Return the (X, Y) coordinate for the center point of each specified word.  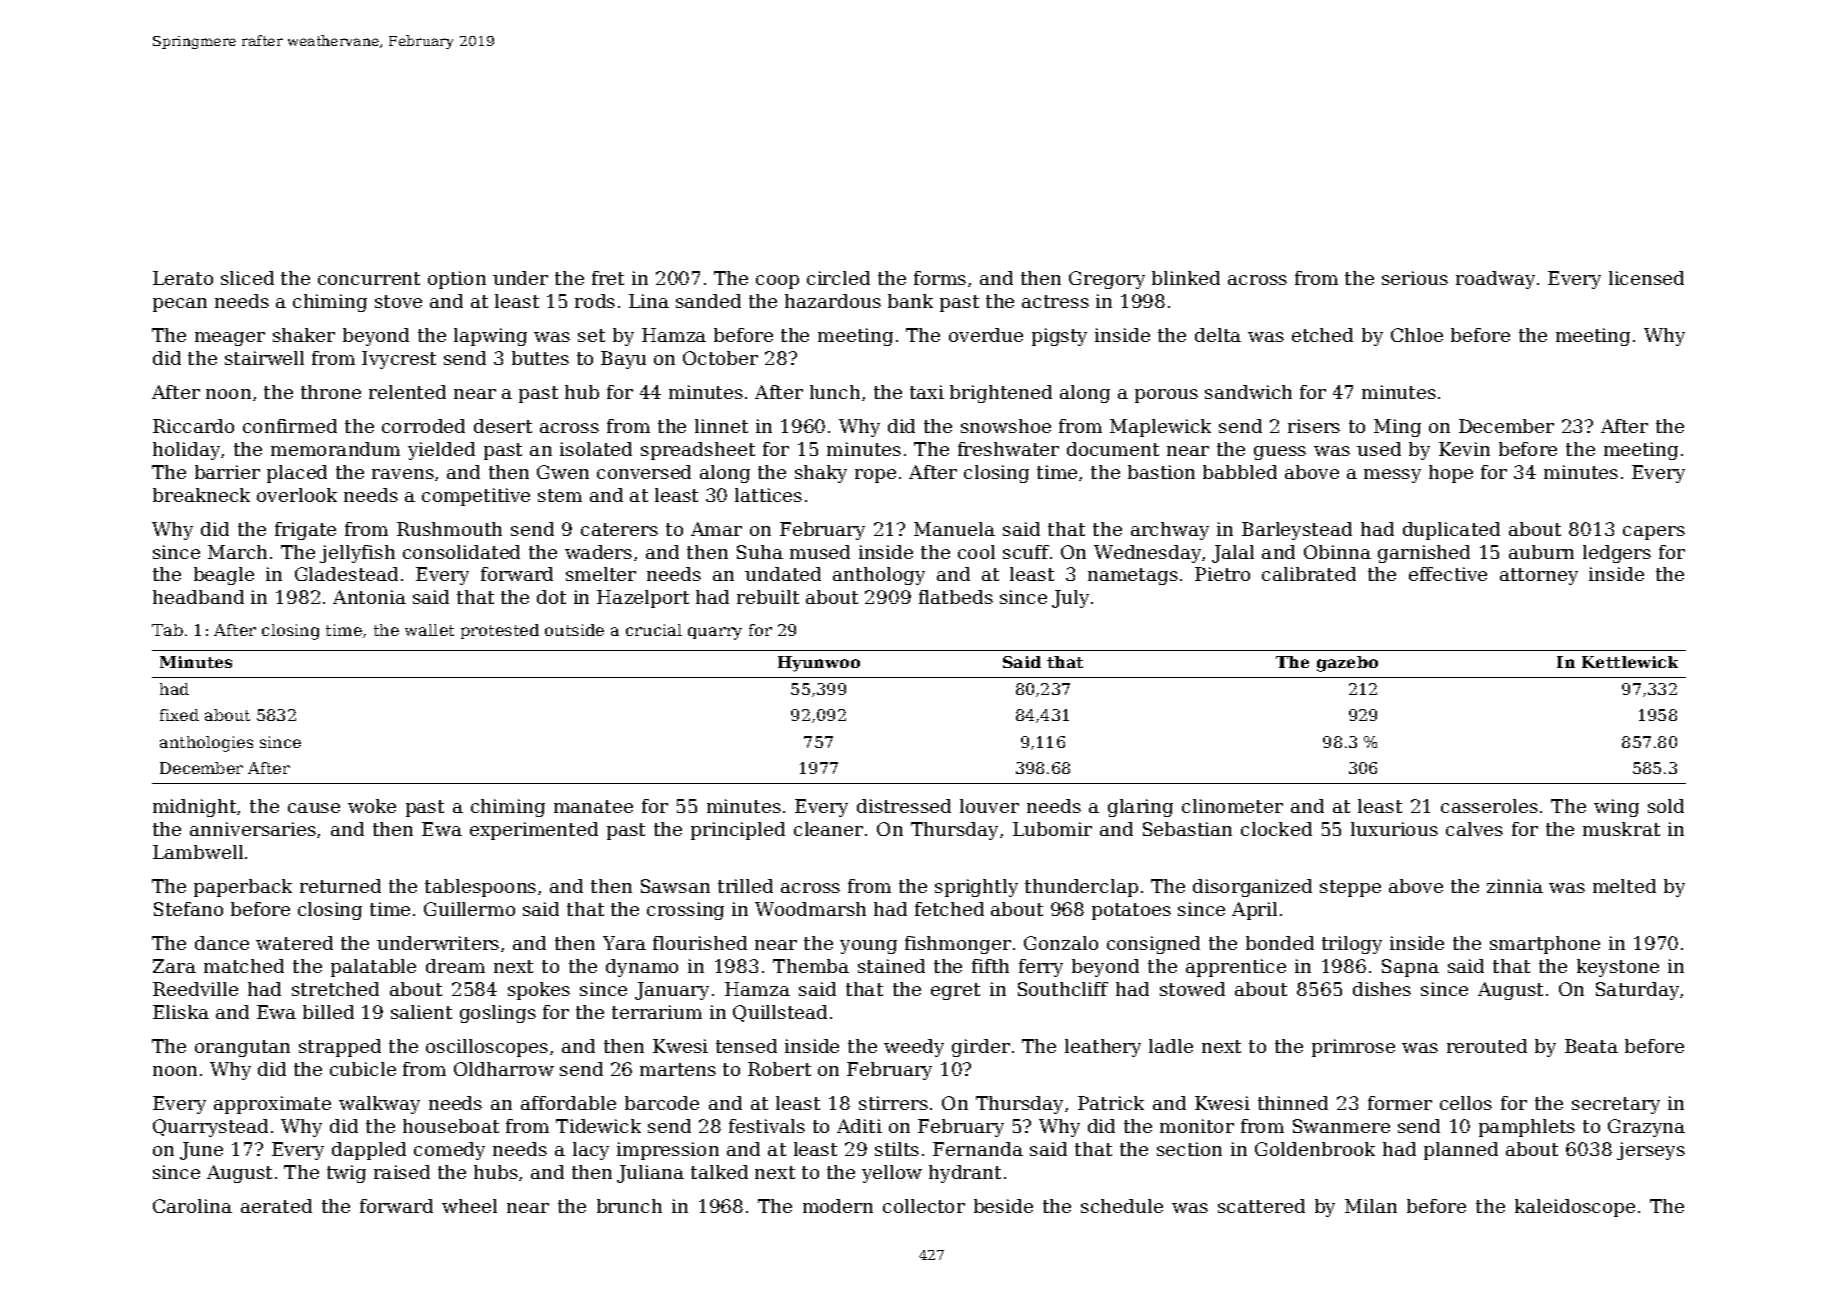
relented (407, 392)
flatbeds (956, 597)
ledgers (1617, 554)
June (201, 1151)
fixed (179, 715)
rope (875, 476)
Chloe (1417, 335)
